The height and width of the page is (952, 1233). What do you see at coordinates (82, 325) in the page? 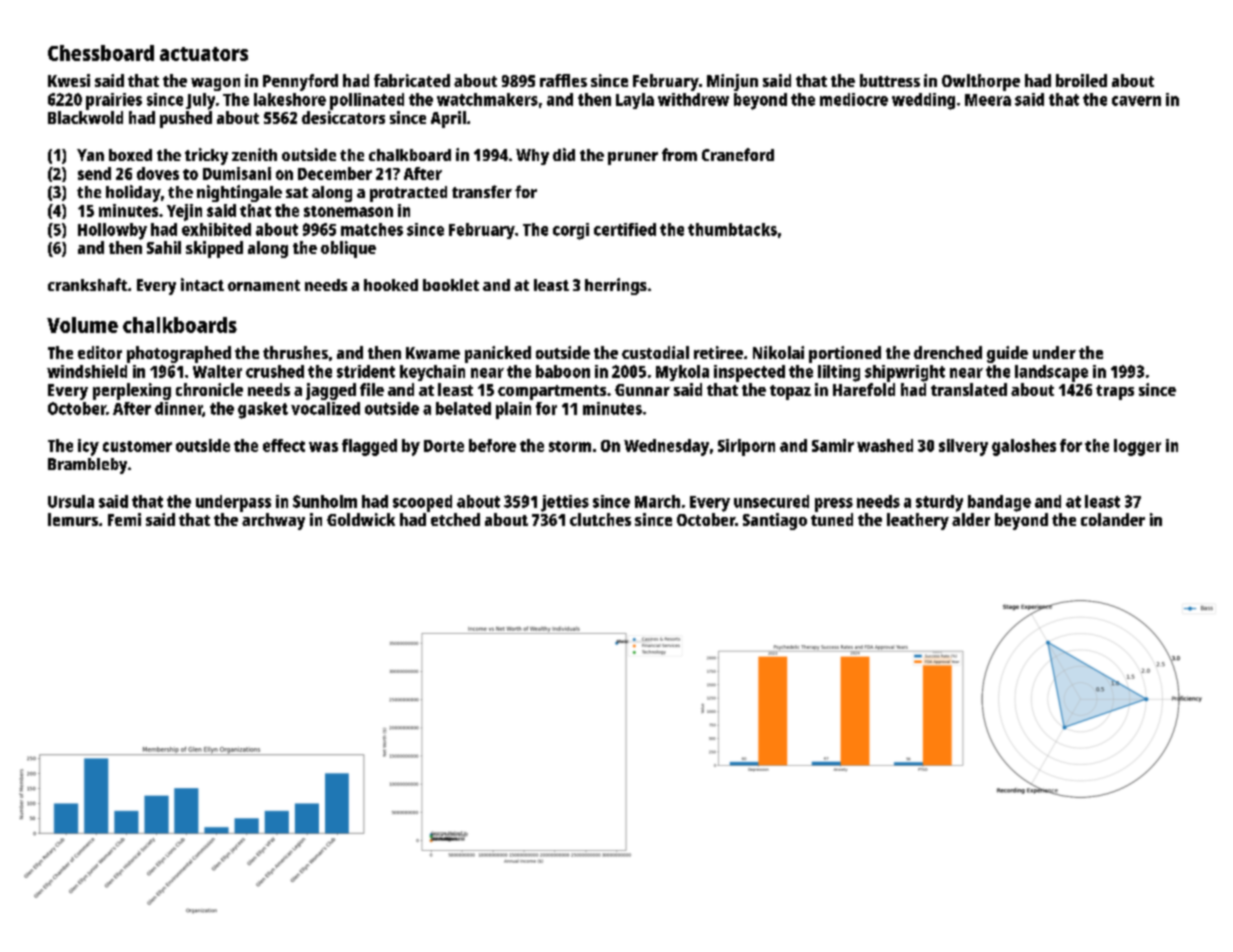
I see `Volume` at bounding box center [82, 325].
